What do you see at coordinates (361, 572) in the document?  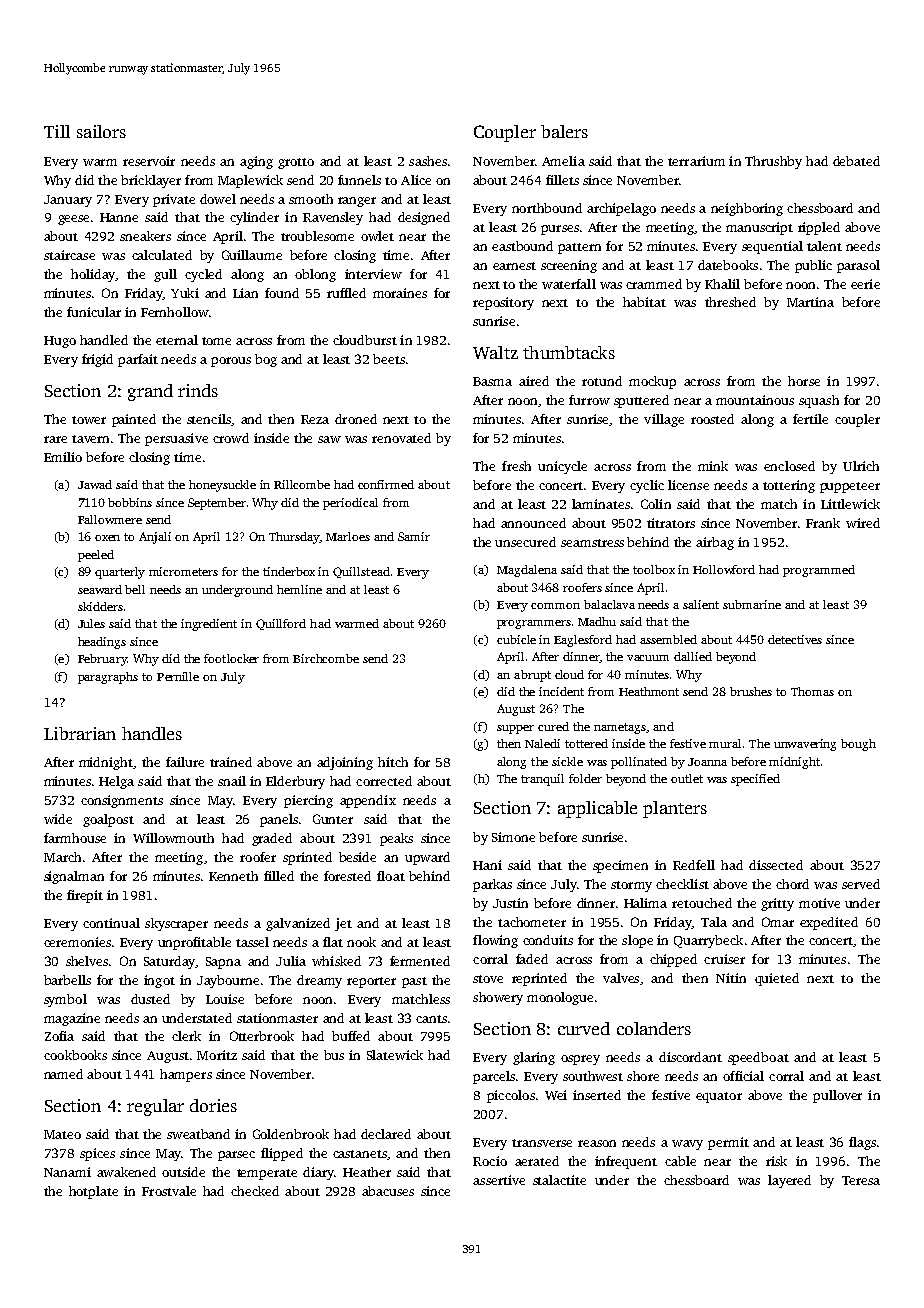 I see `Quillstead` at bounding box center [361, 572].
